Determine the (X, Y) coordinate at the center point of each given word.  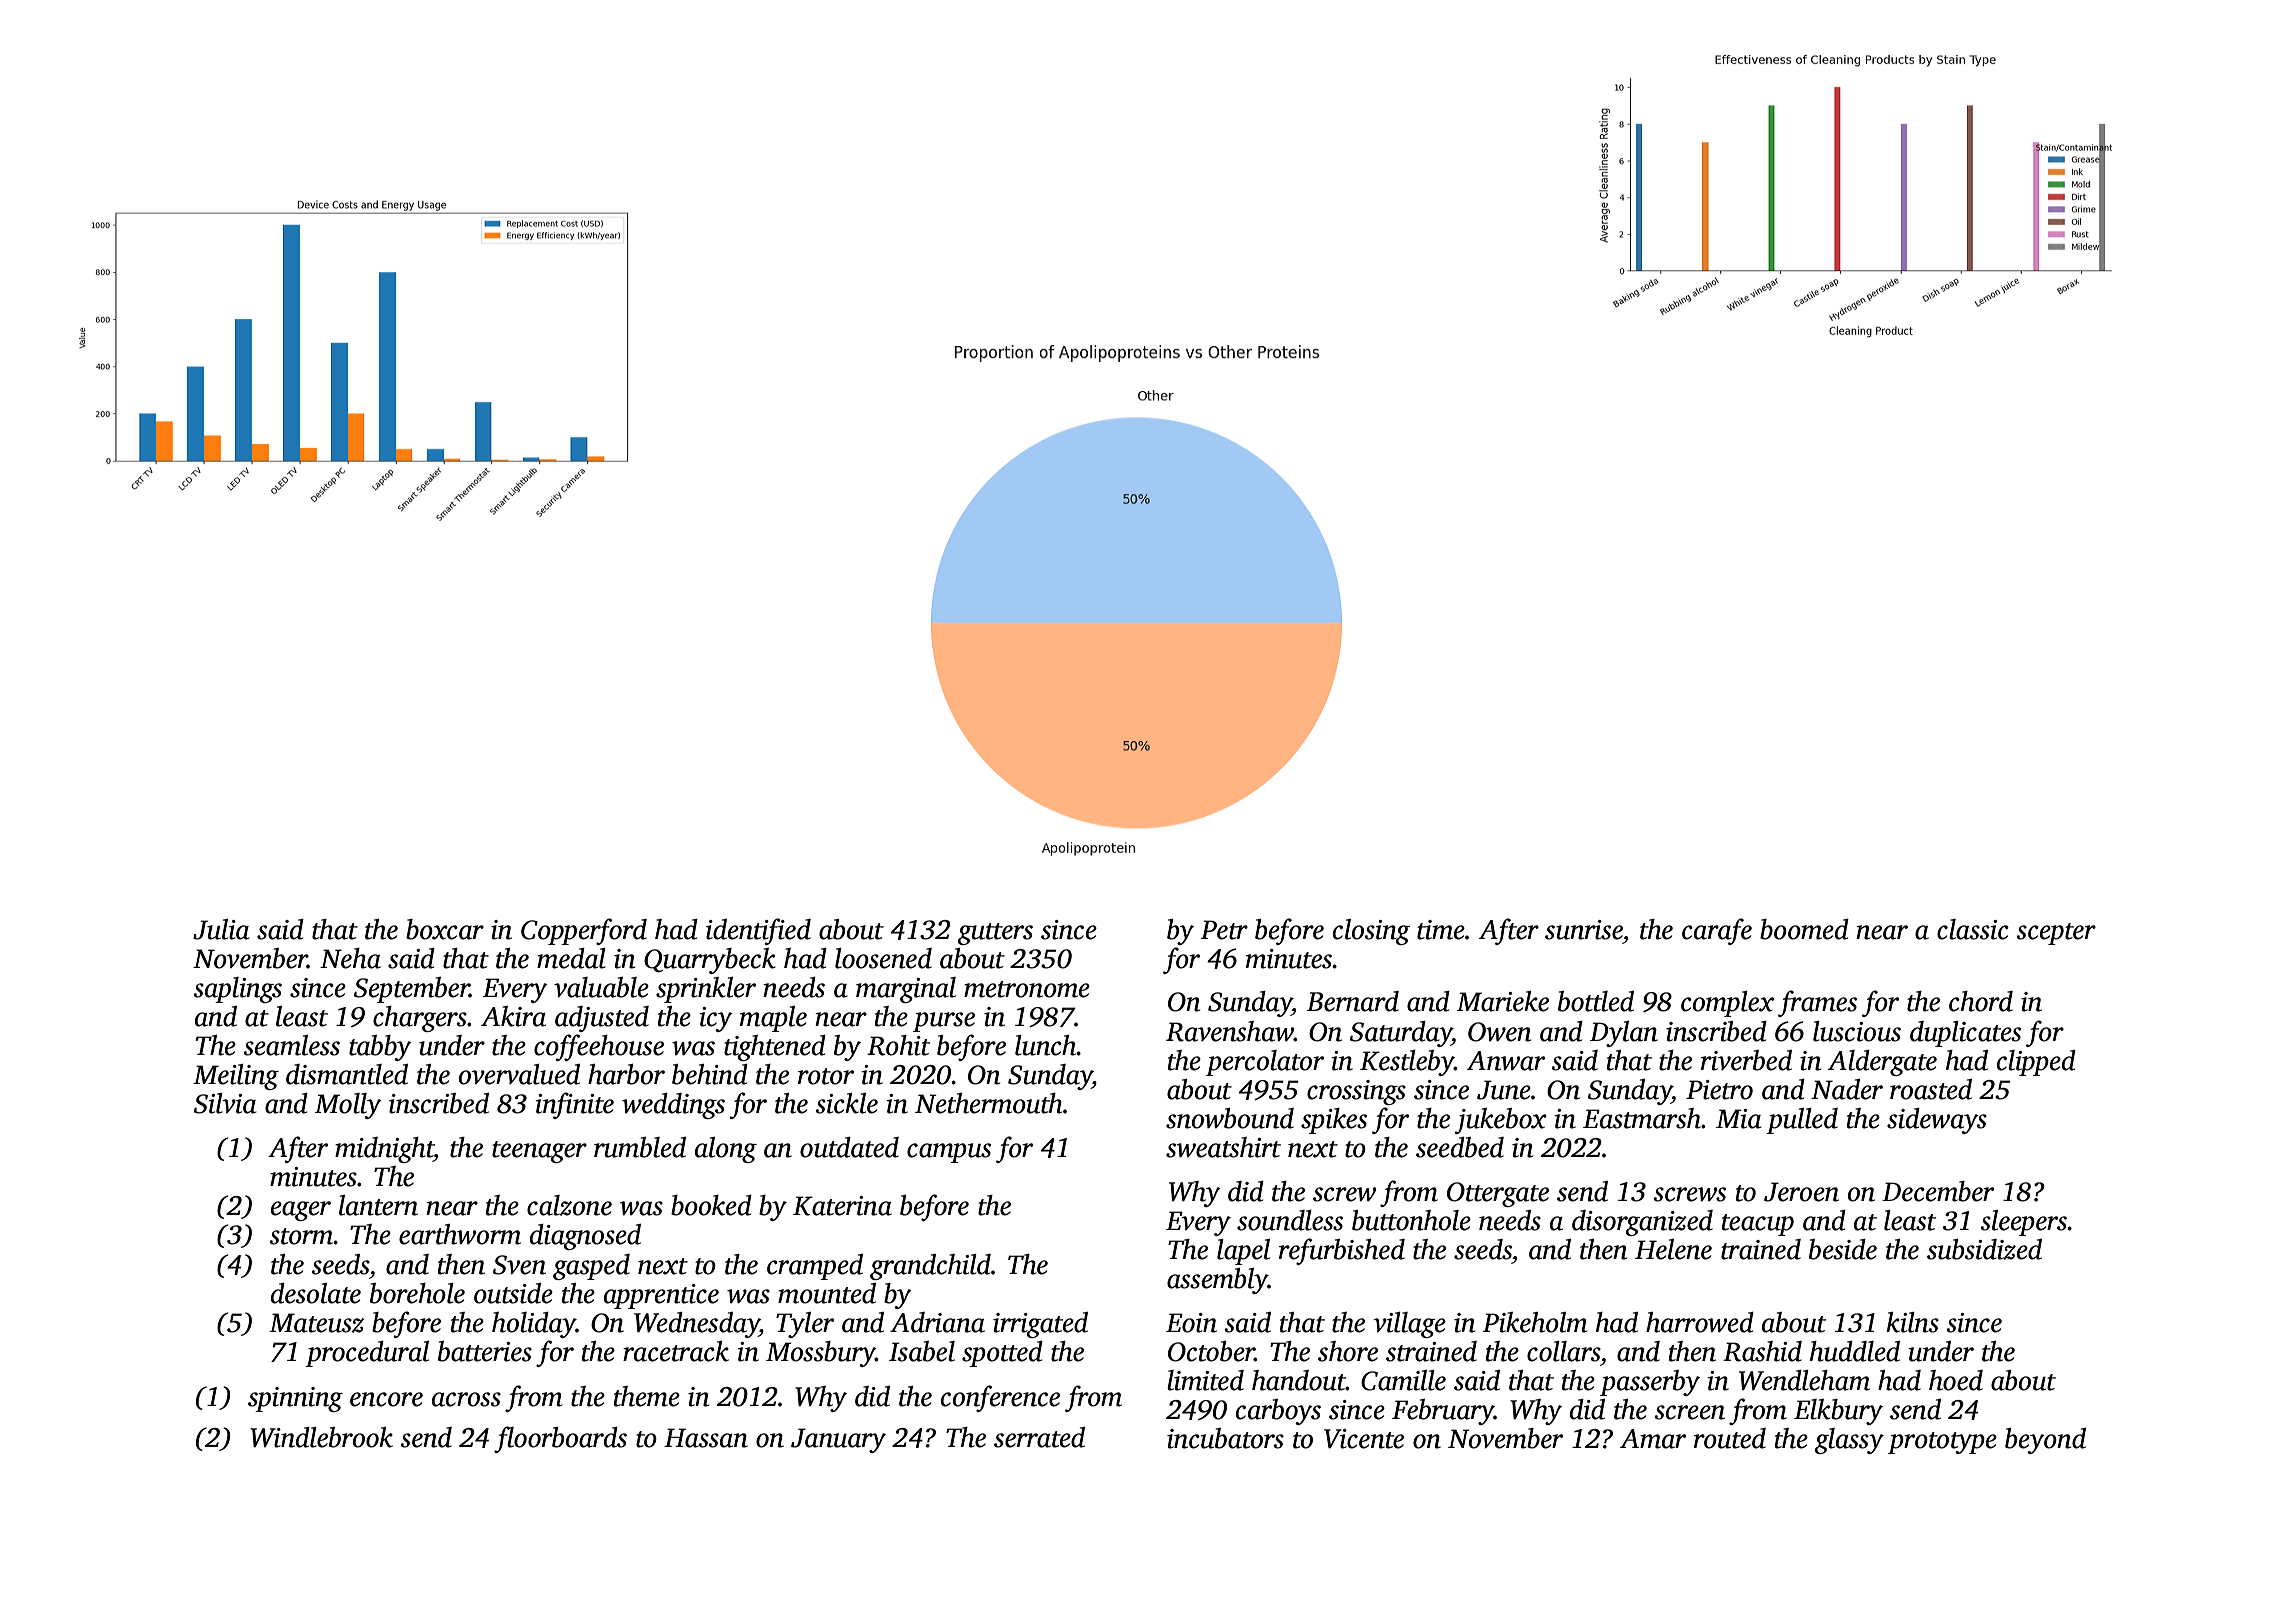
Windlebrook (321, 1437)
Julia (221, 929)
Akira (513, 1016)
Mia (1739, 1119)
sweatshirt (1223, 1147)
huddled (1855, 1351)
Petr (1224, 930)
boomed (1804, 929)
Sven (519, 1265)
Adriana (937, 1322)
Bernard (1353, 1001)
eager (301, 1211)
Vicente (1364, 1439)
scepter (2056, 934)
